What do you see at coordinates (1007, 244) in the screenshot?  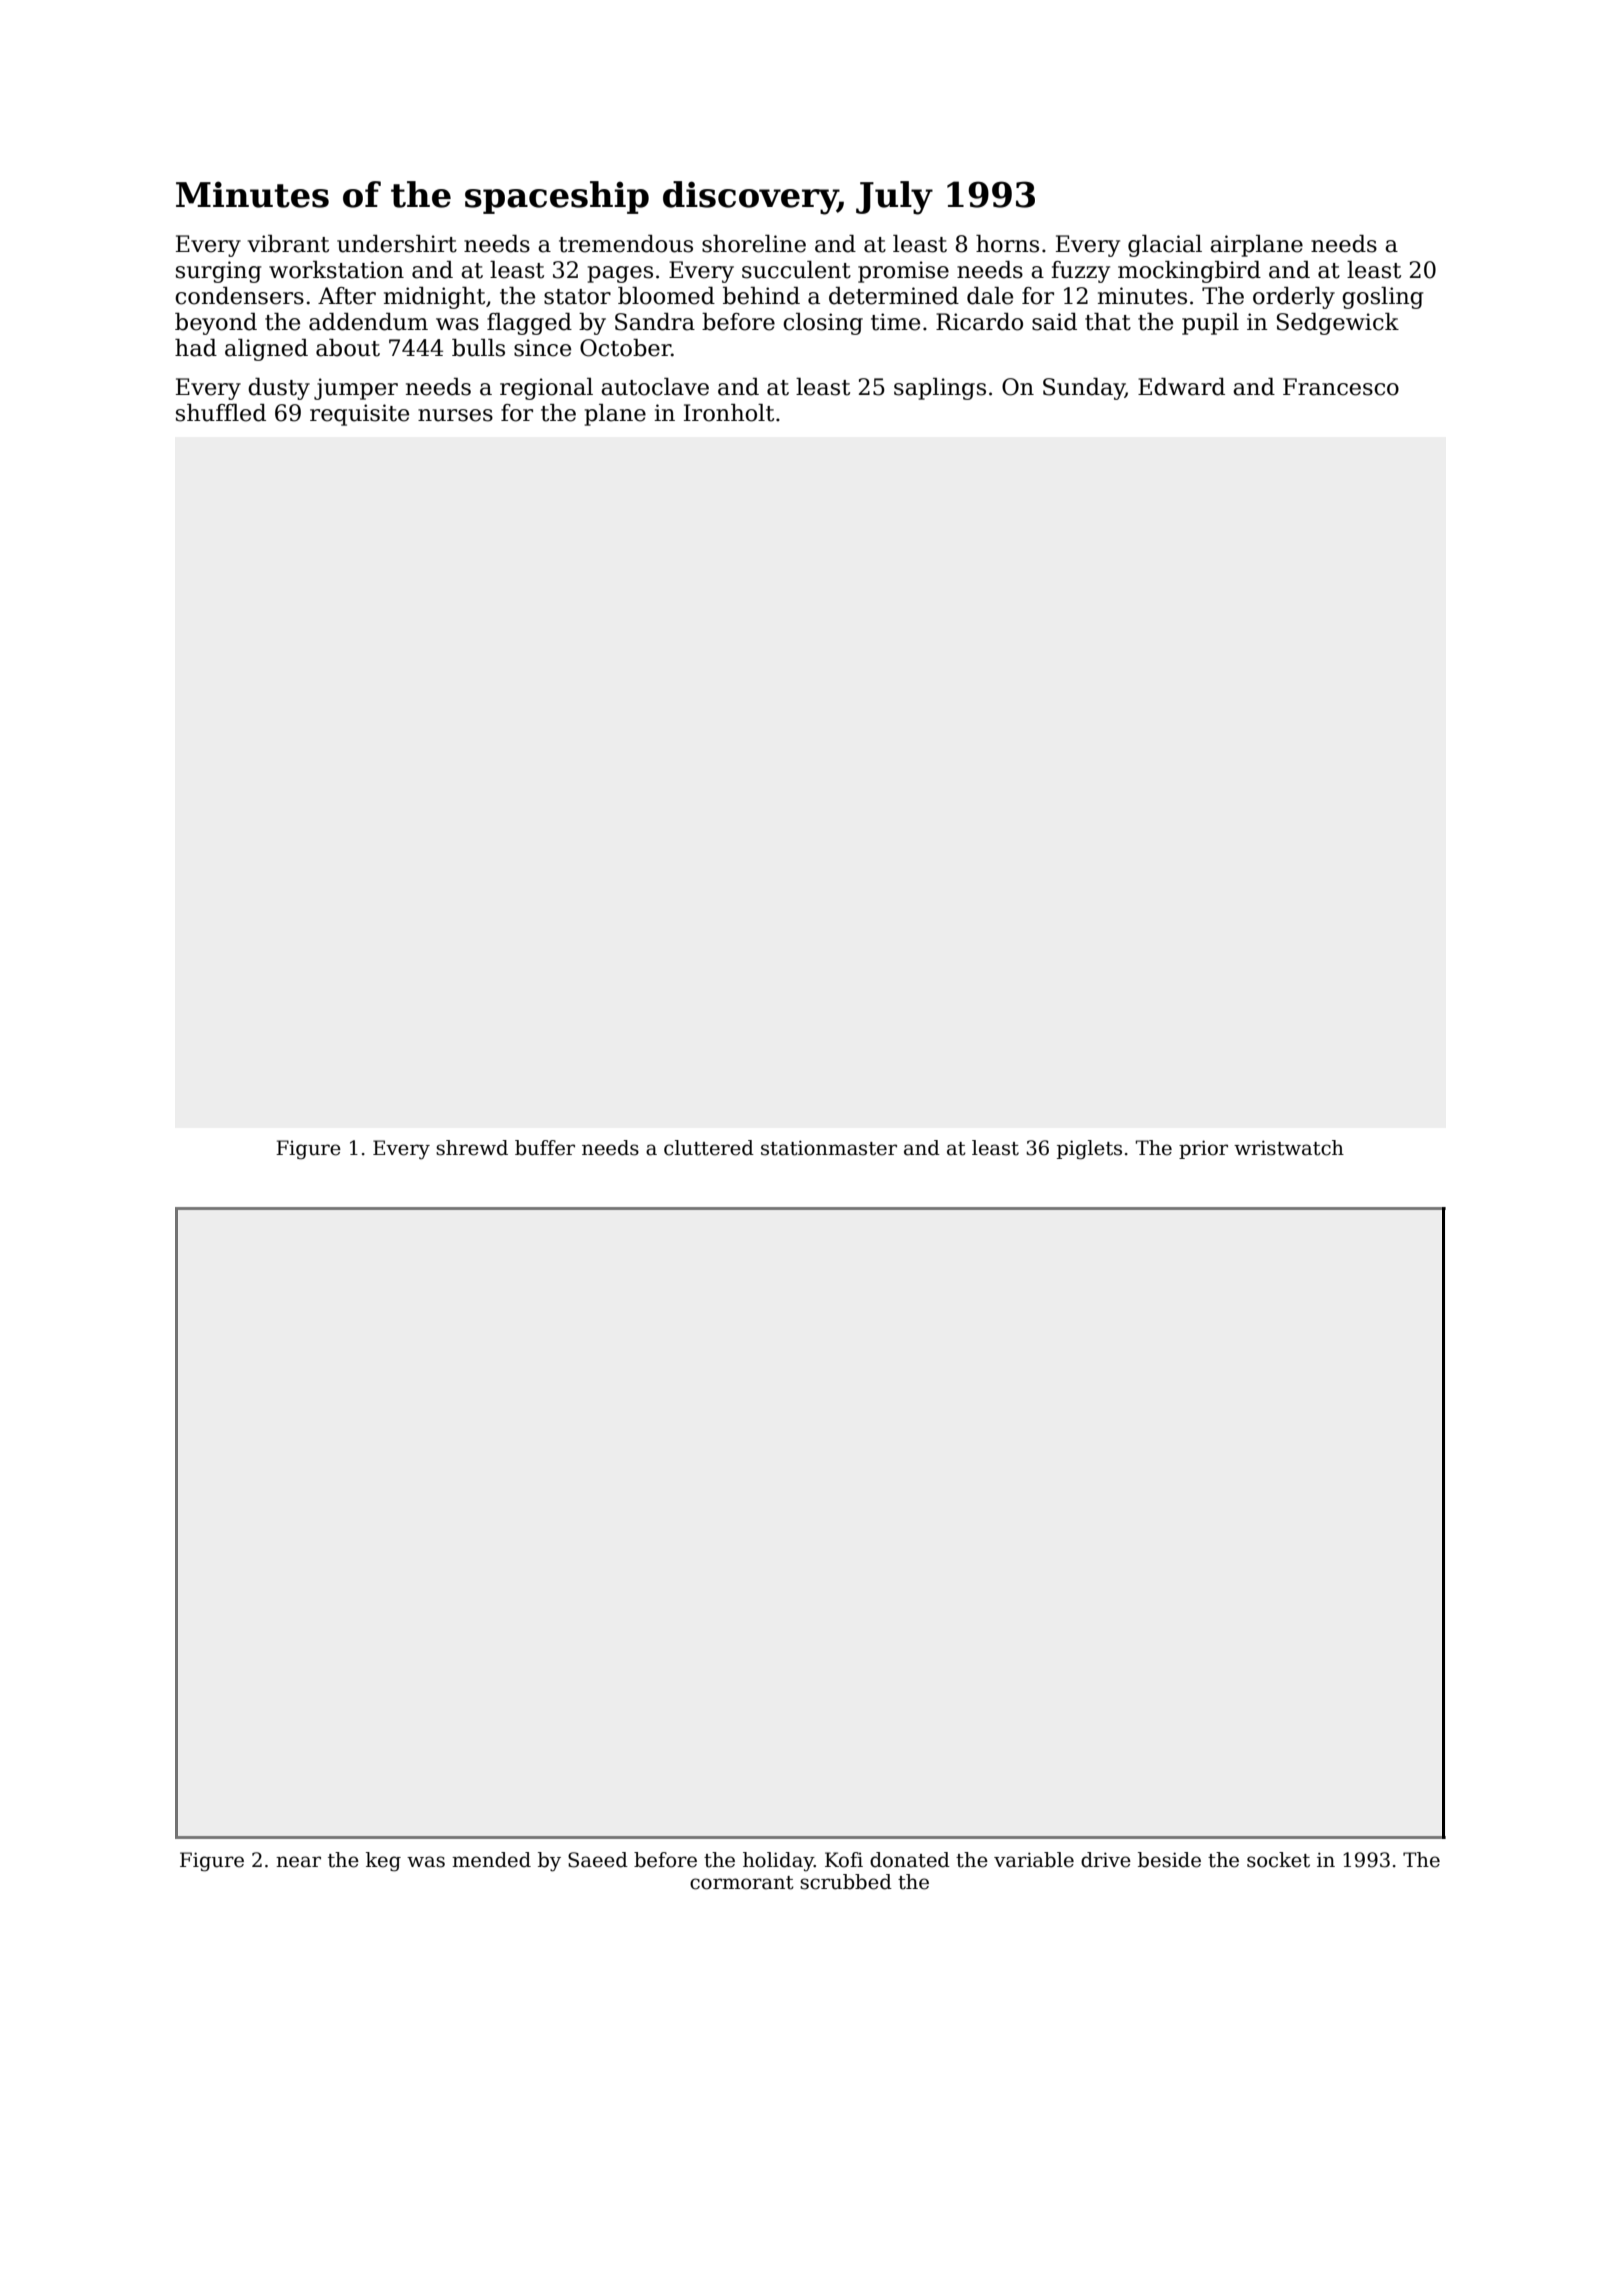 I see `horns` at bounding box center [1007, 244].
